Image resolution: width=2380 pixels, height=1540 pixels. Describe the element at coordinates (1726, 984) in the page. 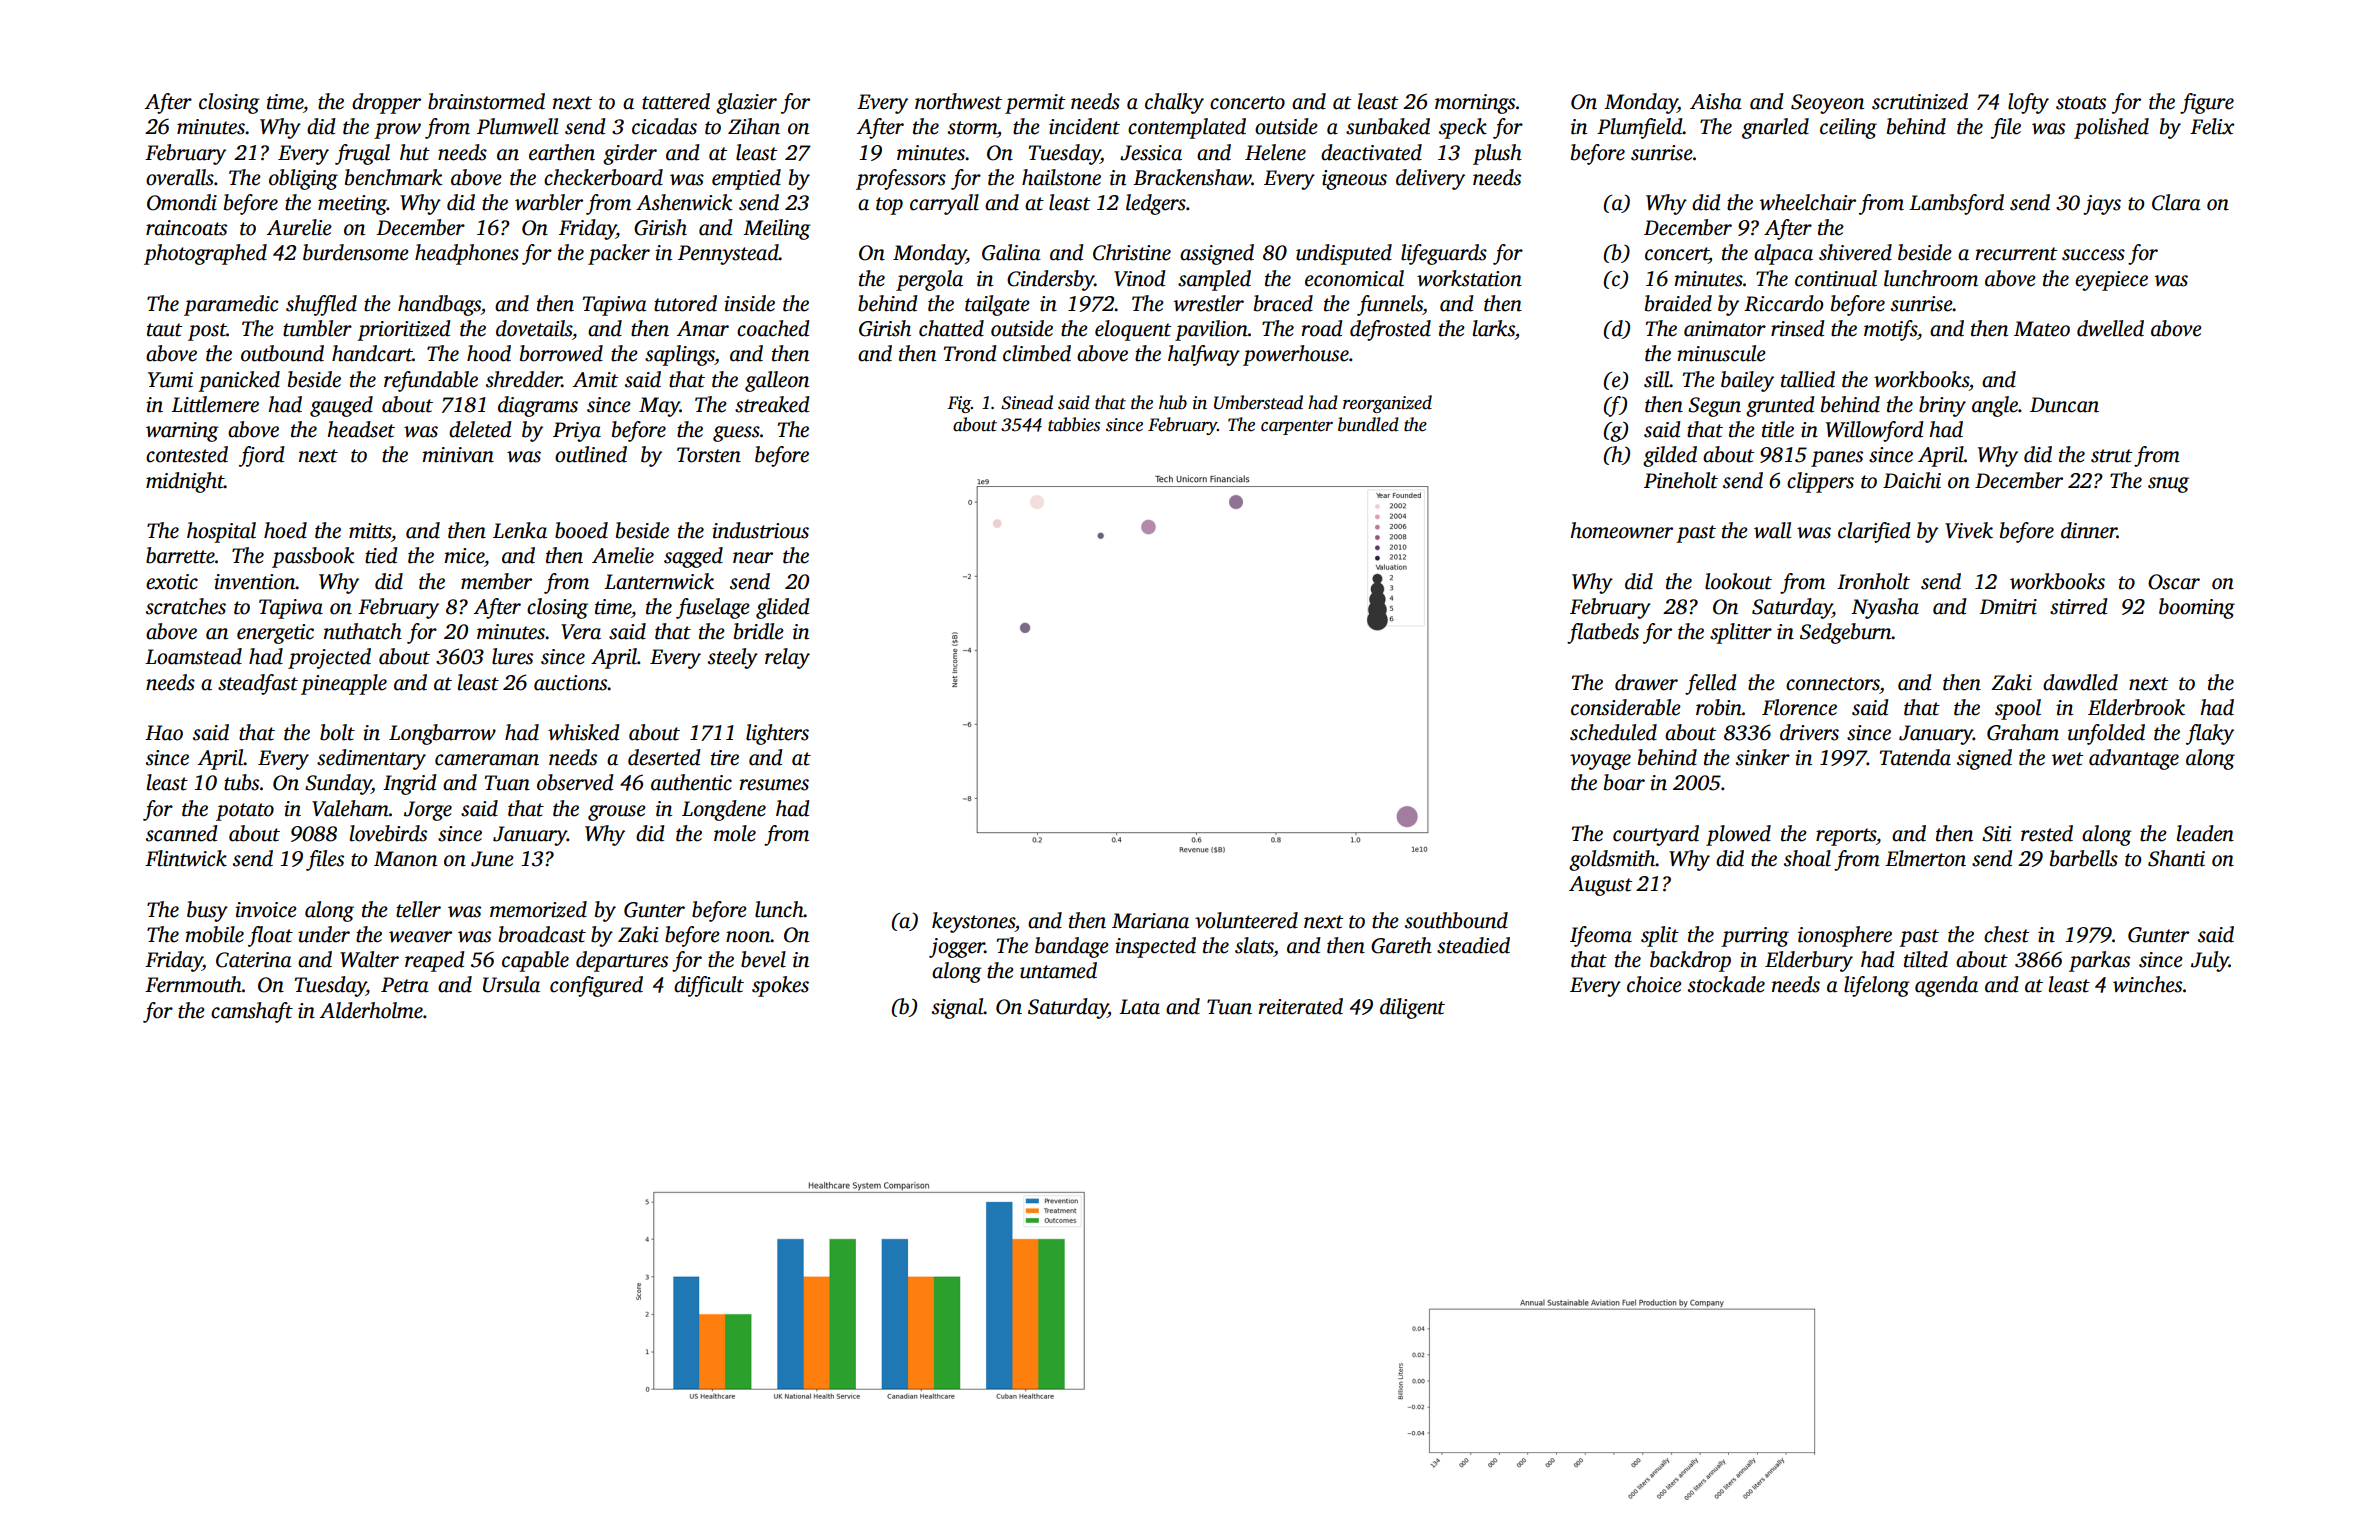

I see `stockade` at that location.
